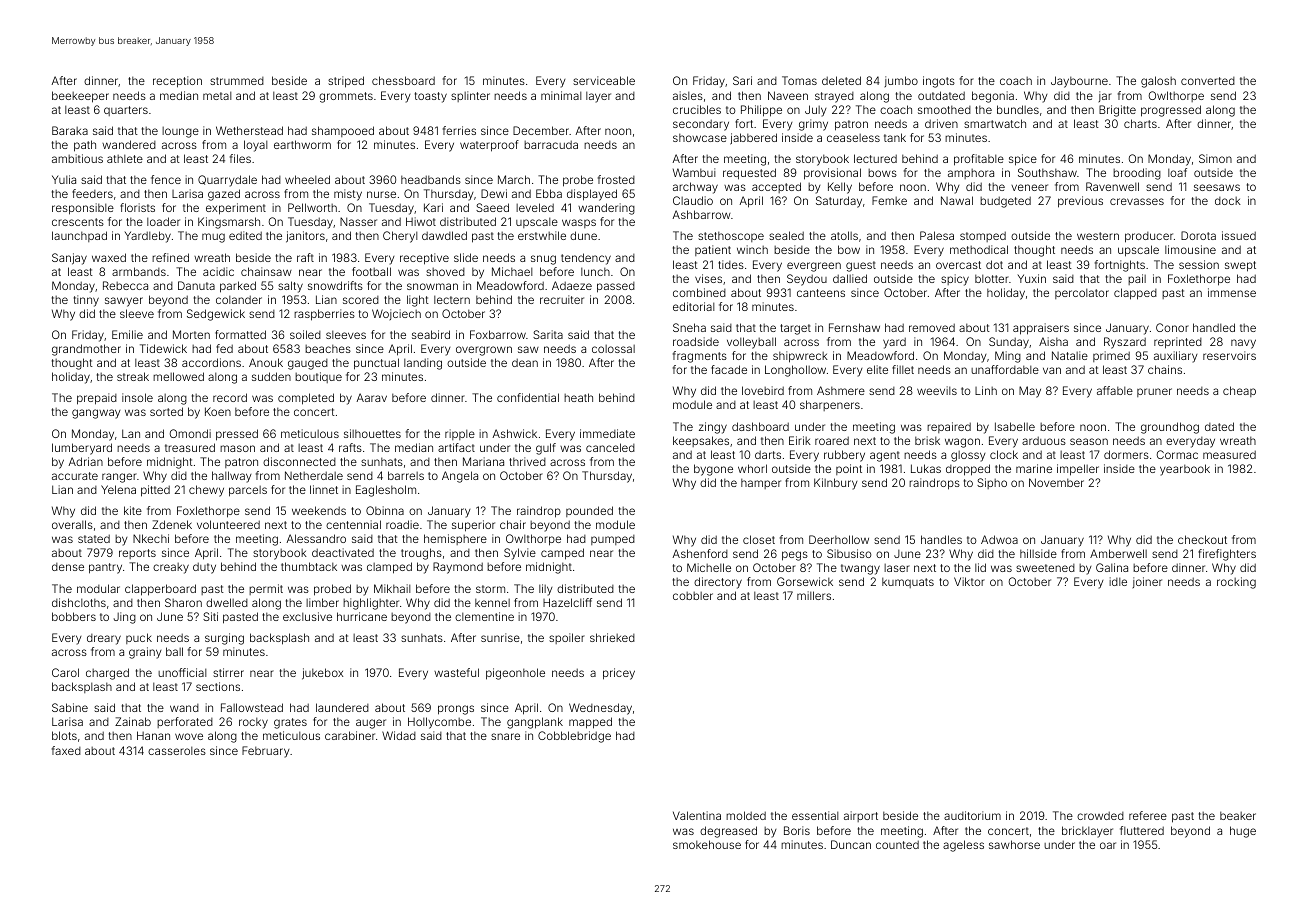 This page has height=924, width=1308. Describe the element at coordinates (797, 830) in the page. I see `Boris` at that location.
